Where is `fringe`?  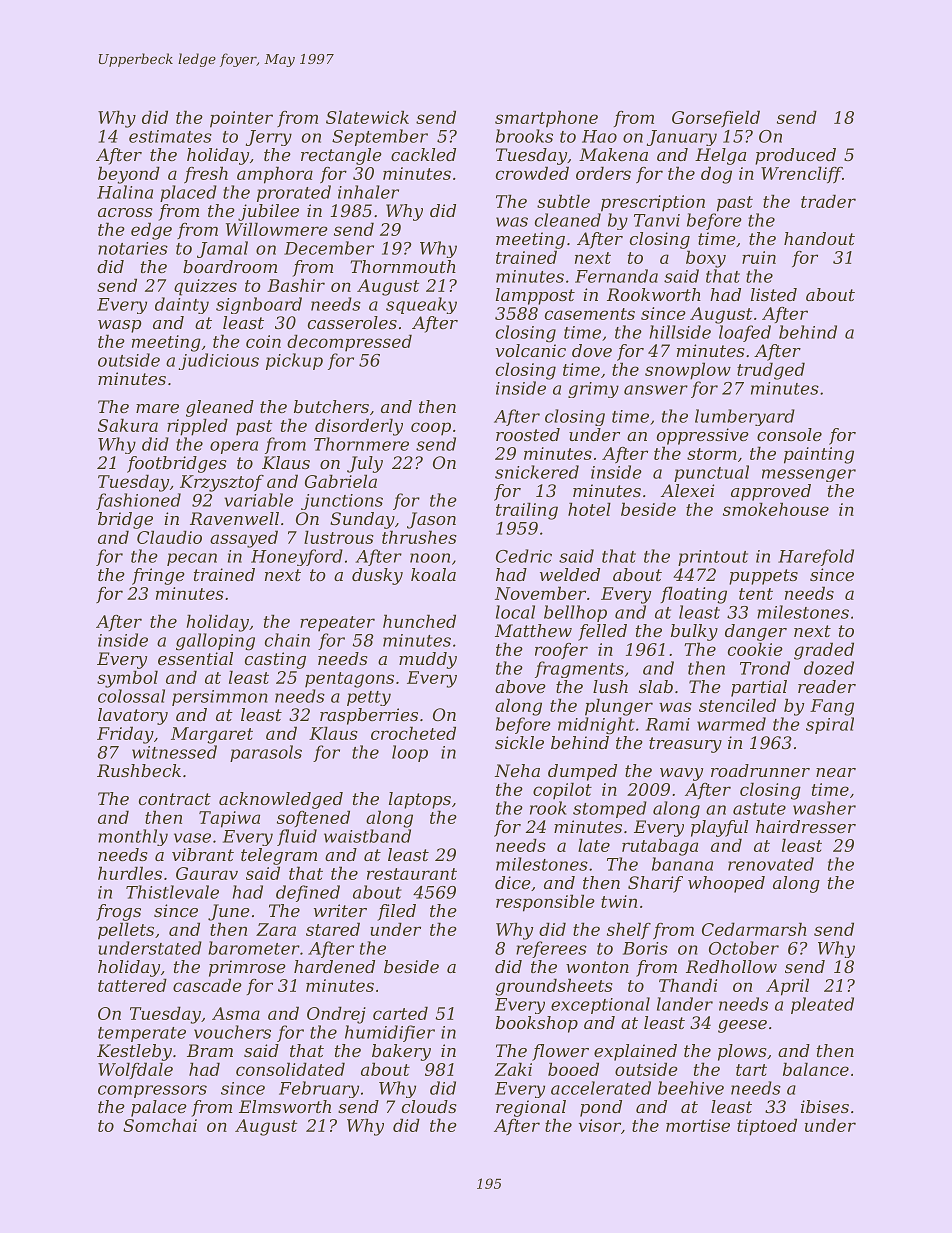 fringe is located at coordinates (158, 576).
